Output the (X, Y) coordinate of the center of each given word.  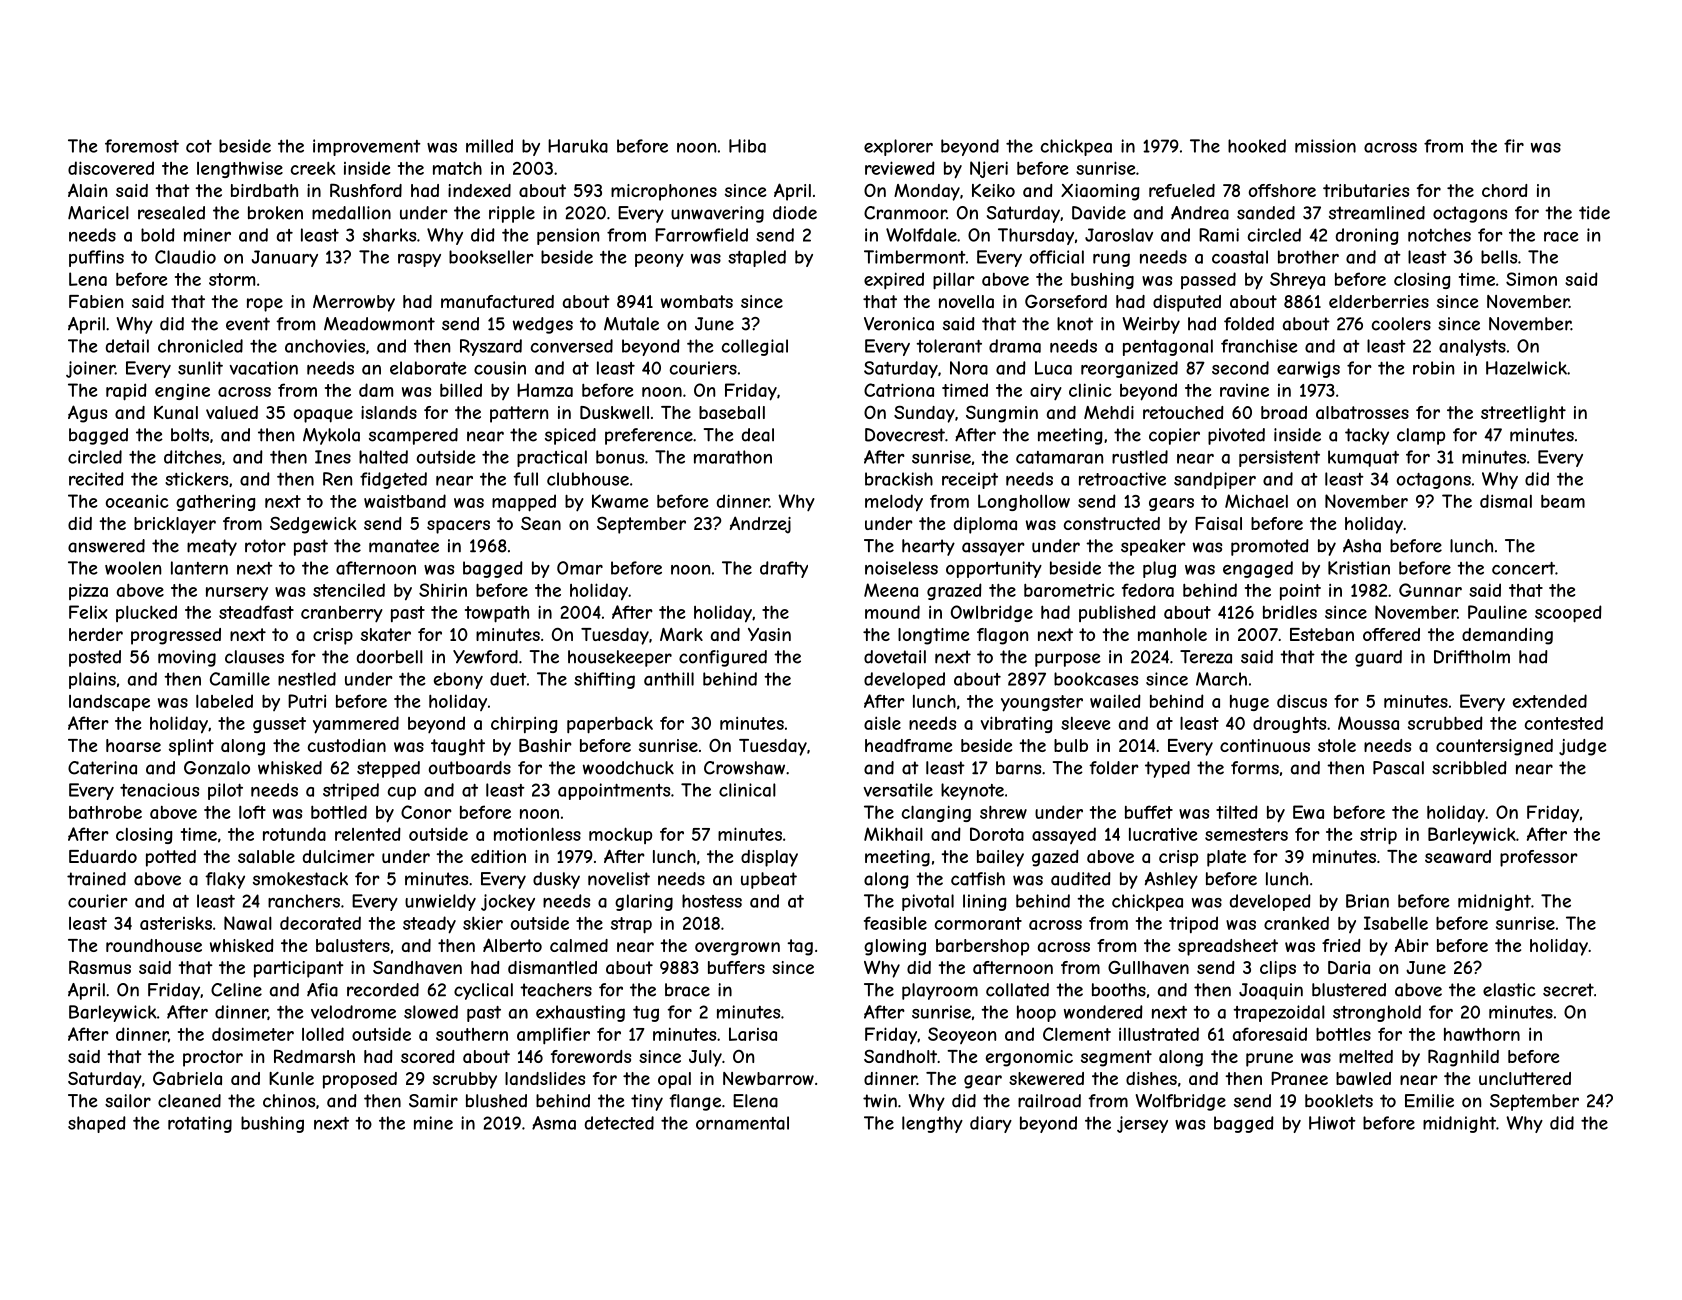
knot (1075, 324)
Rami (1219, 235)
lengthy (932, 1124)
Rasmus (100, 967)
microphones (664, 192)
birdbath (264, 190)
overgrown (737, 949)
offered (1391, 634)
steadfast (256, 612)
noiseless (901, 568)
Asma (554, 1123)
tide (1594, 213)
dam (376, 390)
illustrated (1159, 1034)
